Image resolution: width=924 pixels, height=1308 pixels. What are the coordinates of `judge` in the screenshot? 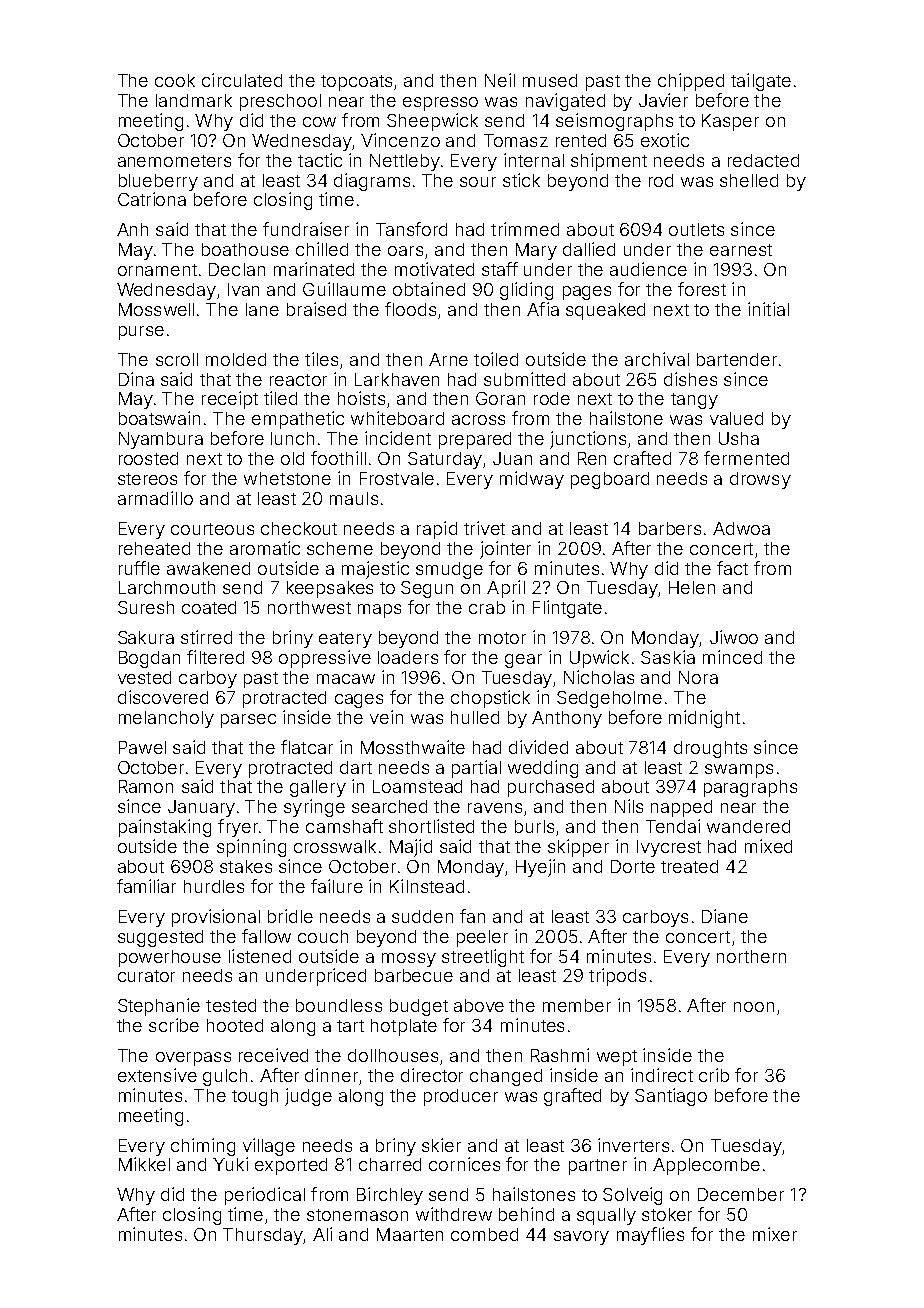 It's located at (308, 1097).
